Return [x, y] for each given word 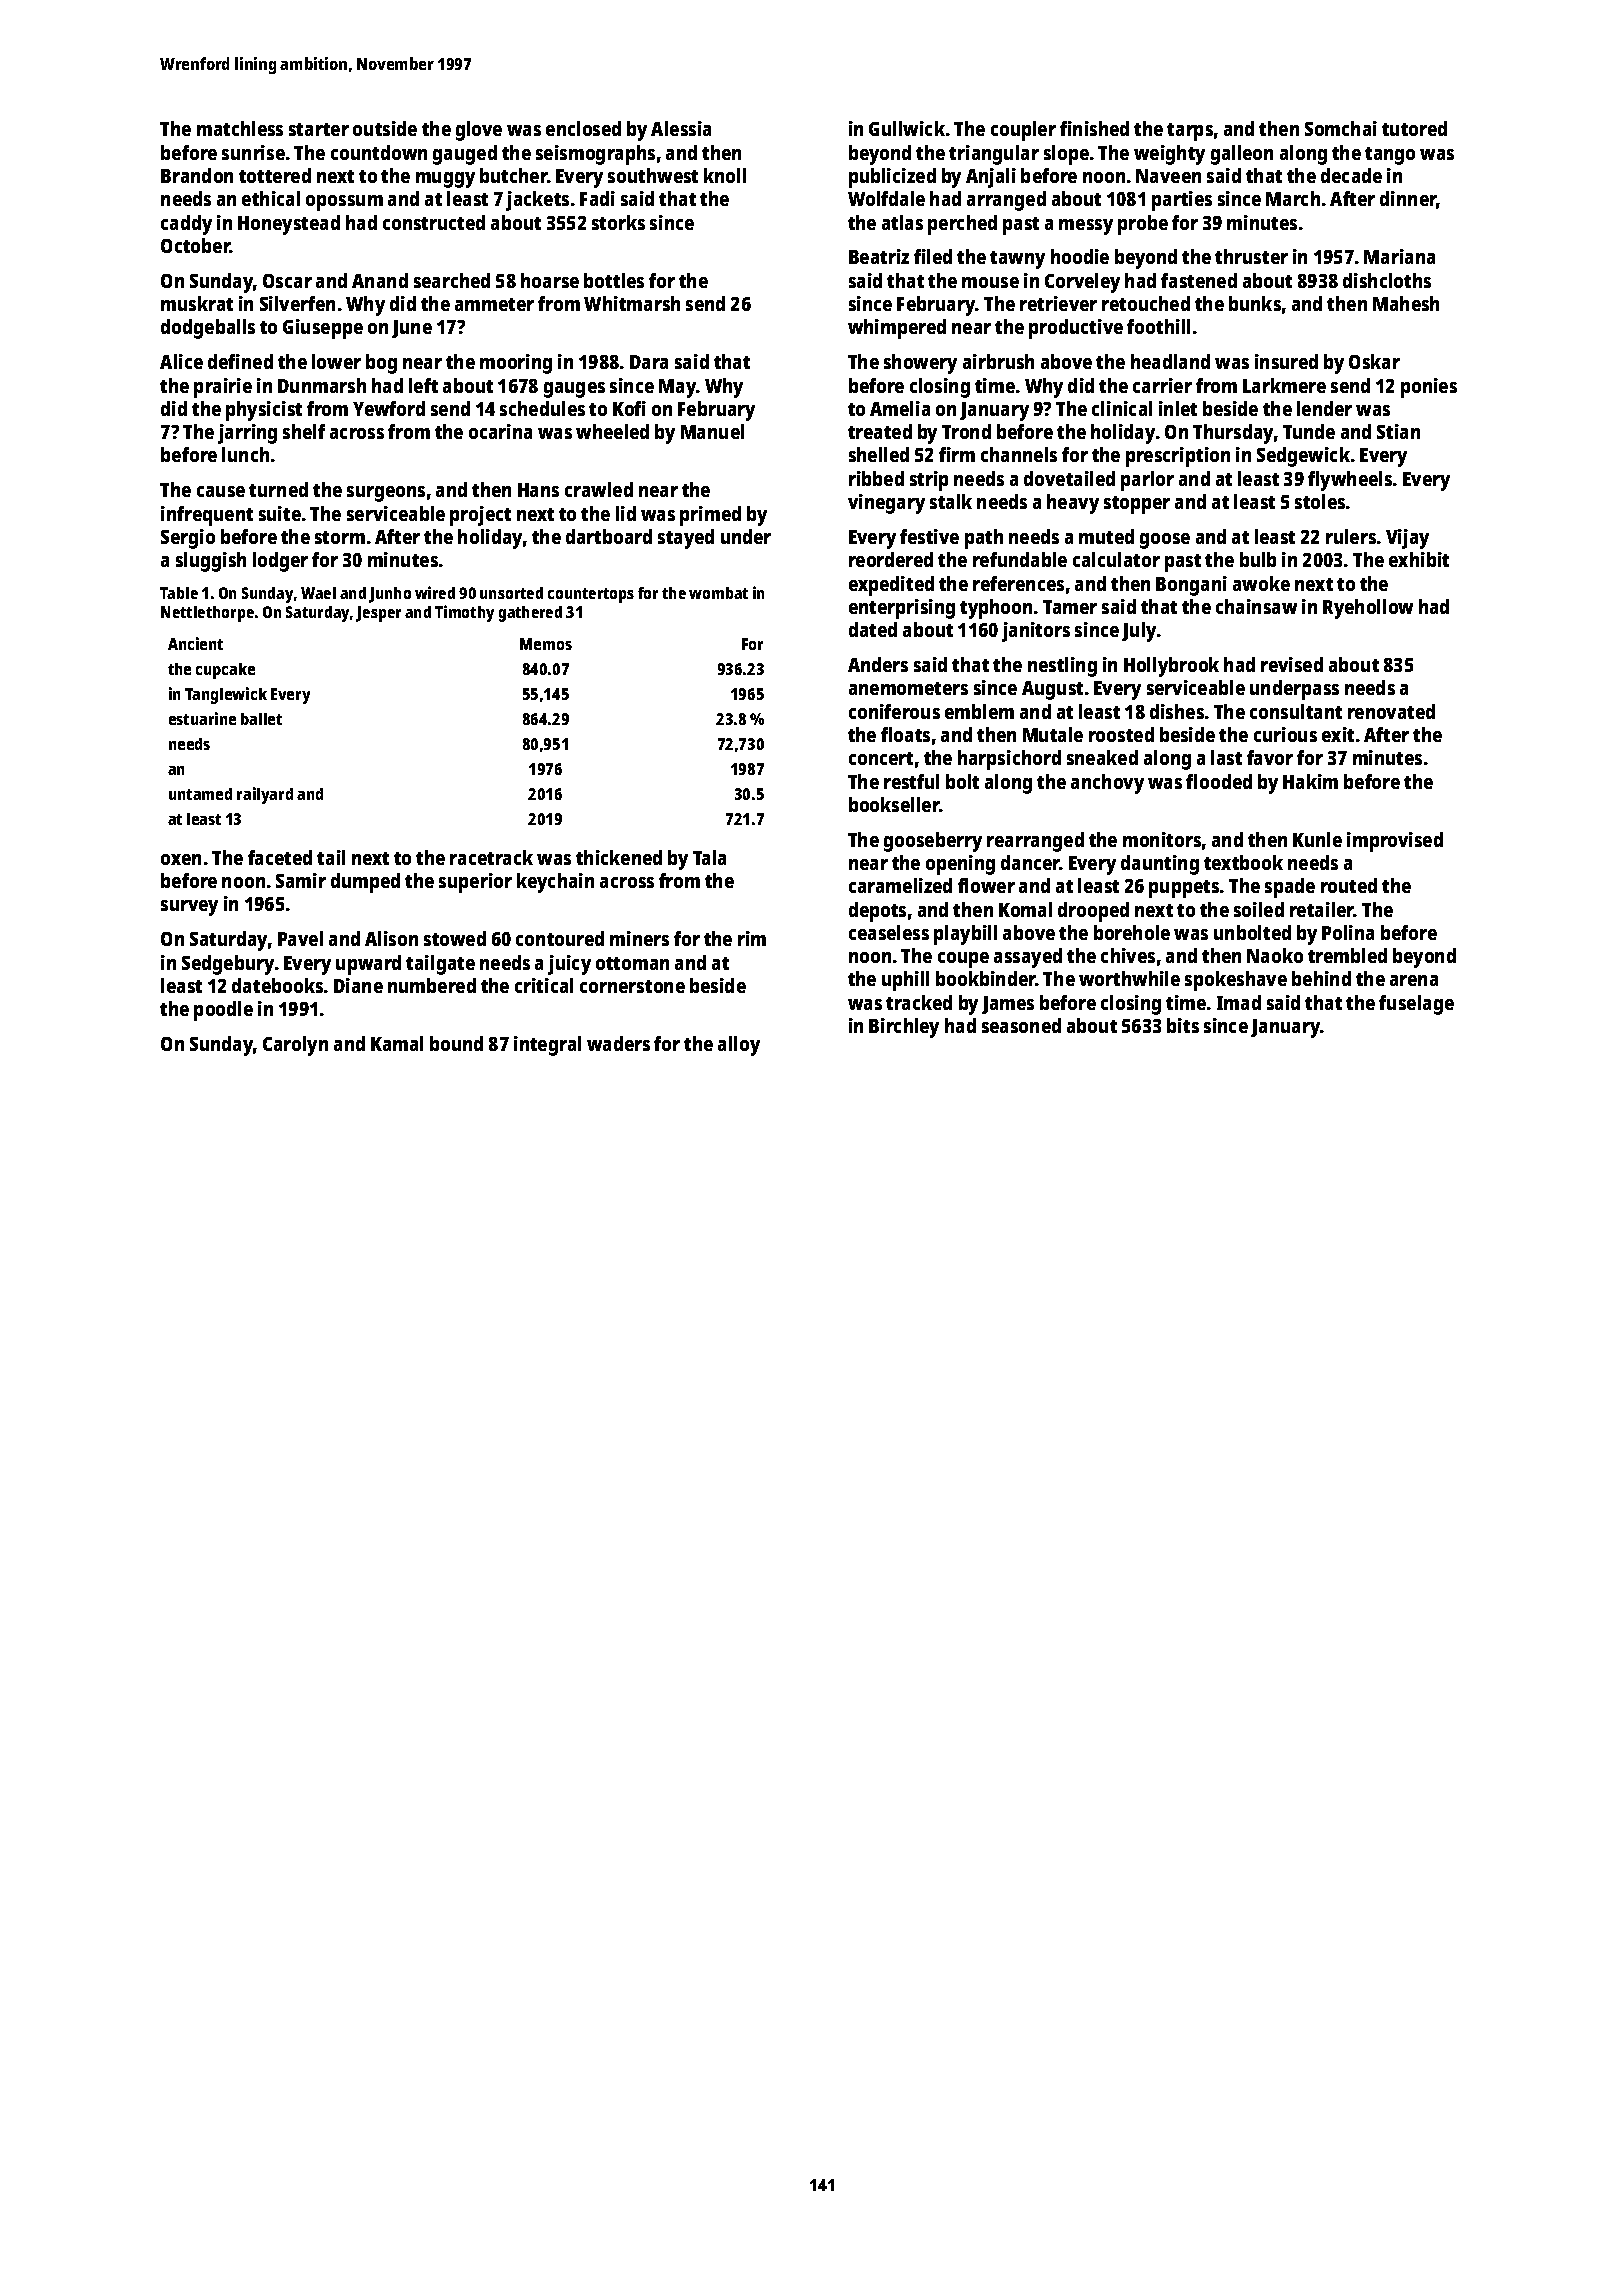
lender [1324, 408]
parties [1182, 201]
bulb [1258, 559]
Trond [966, 431]
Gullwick [907, 128]
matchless [240, 128]
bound [456, 1043]
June [412, 329]
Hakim [1310, 781]
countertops [591, 595]
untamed [200, 794]
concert [881, 758]
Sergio [188, 539]
